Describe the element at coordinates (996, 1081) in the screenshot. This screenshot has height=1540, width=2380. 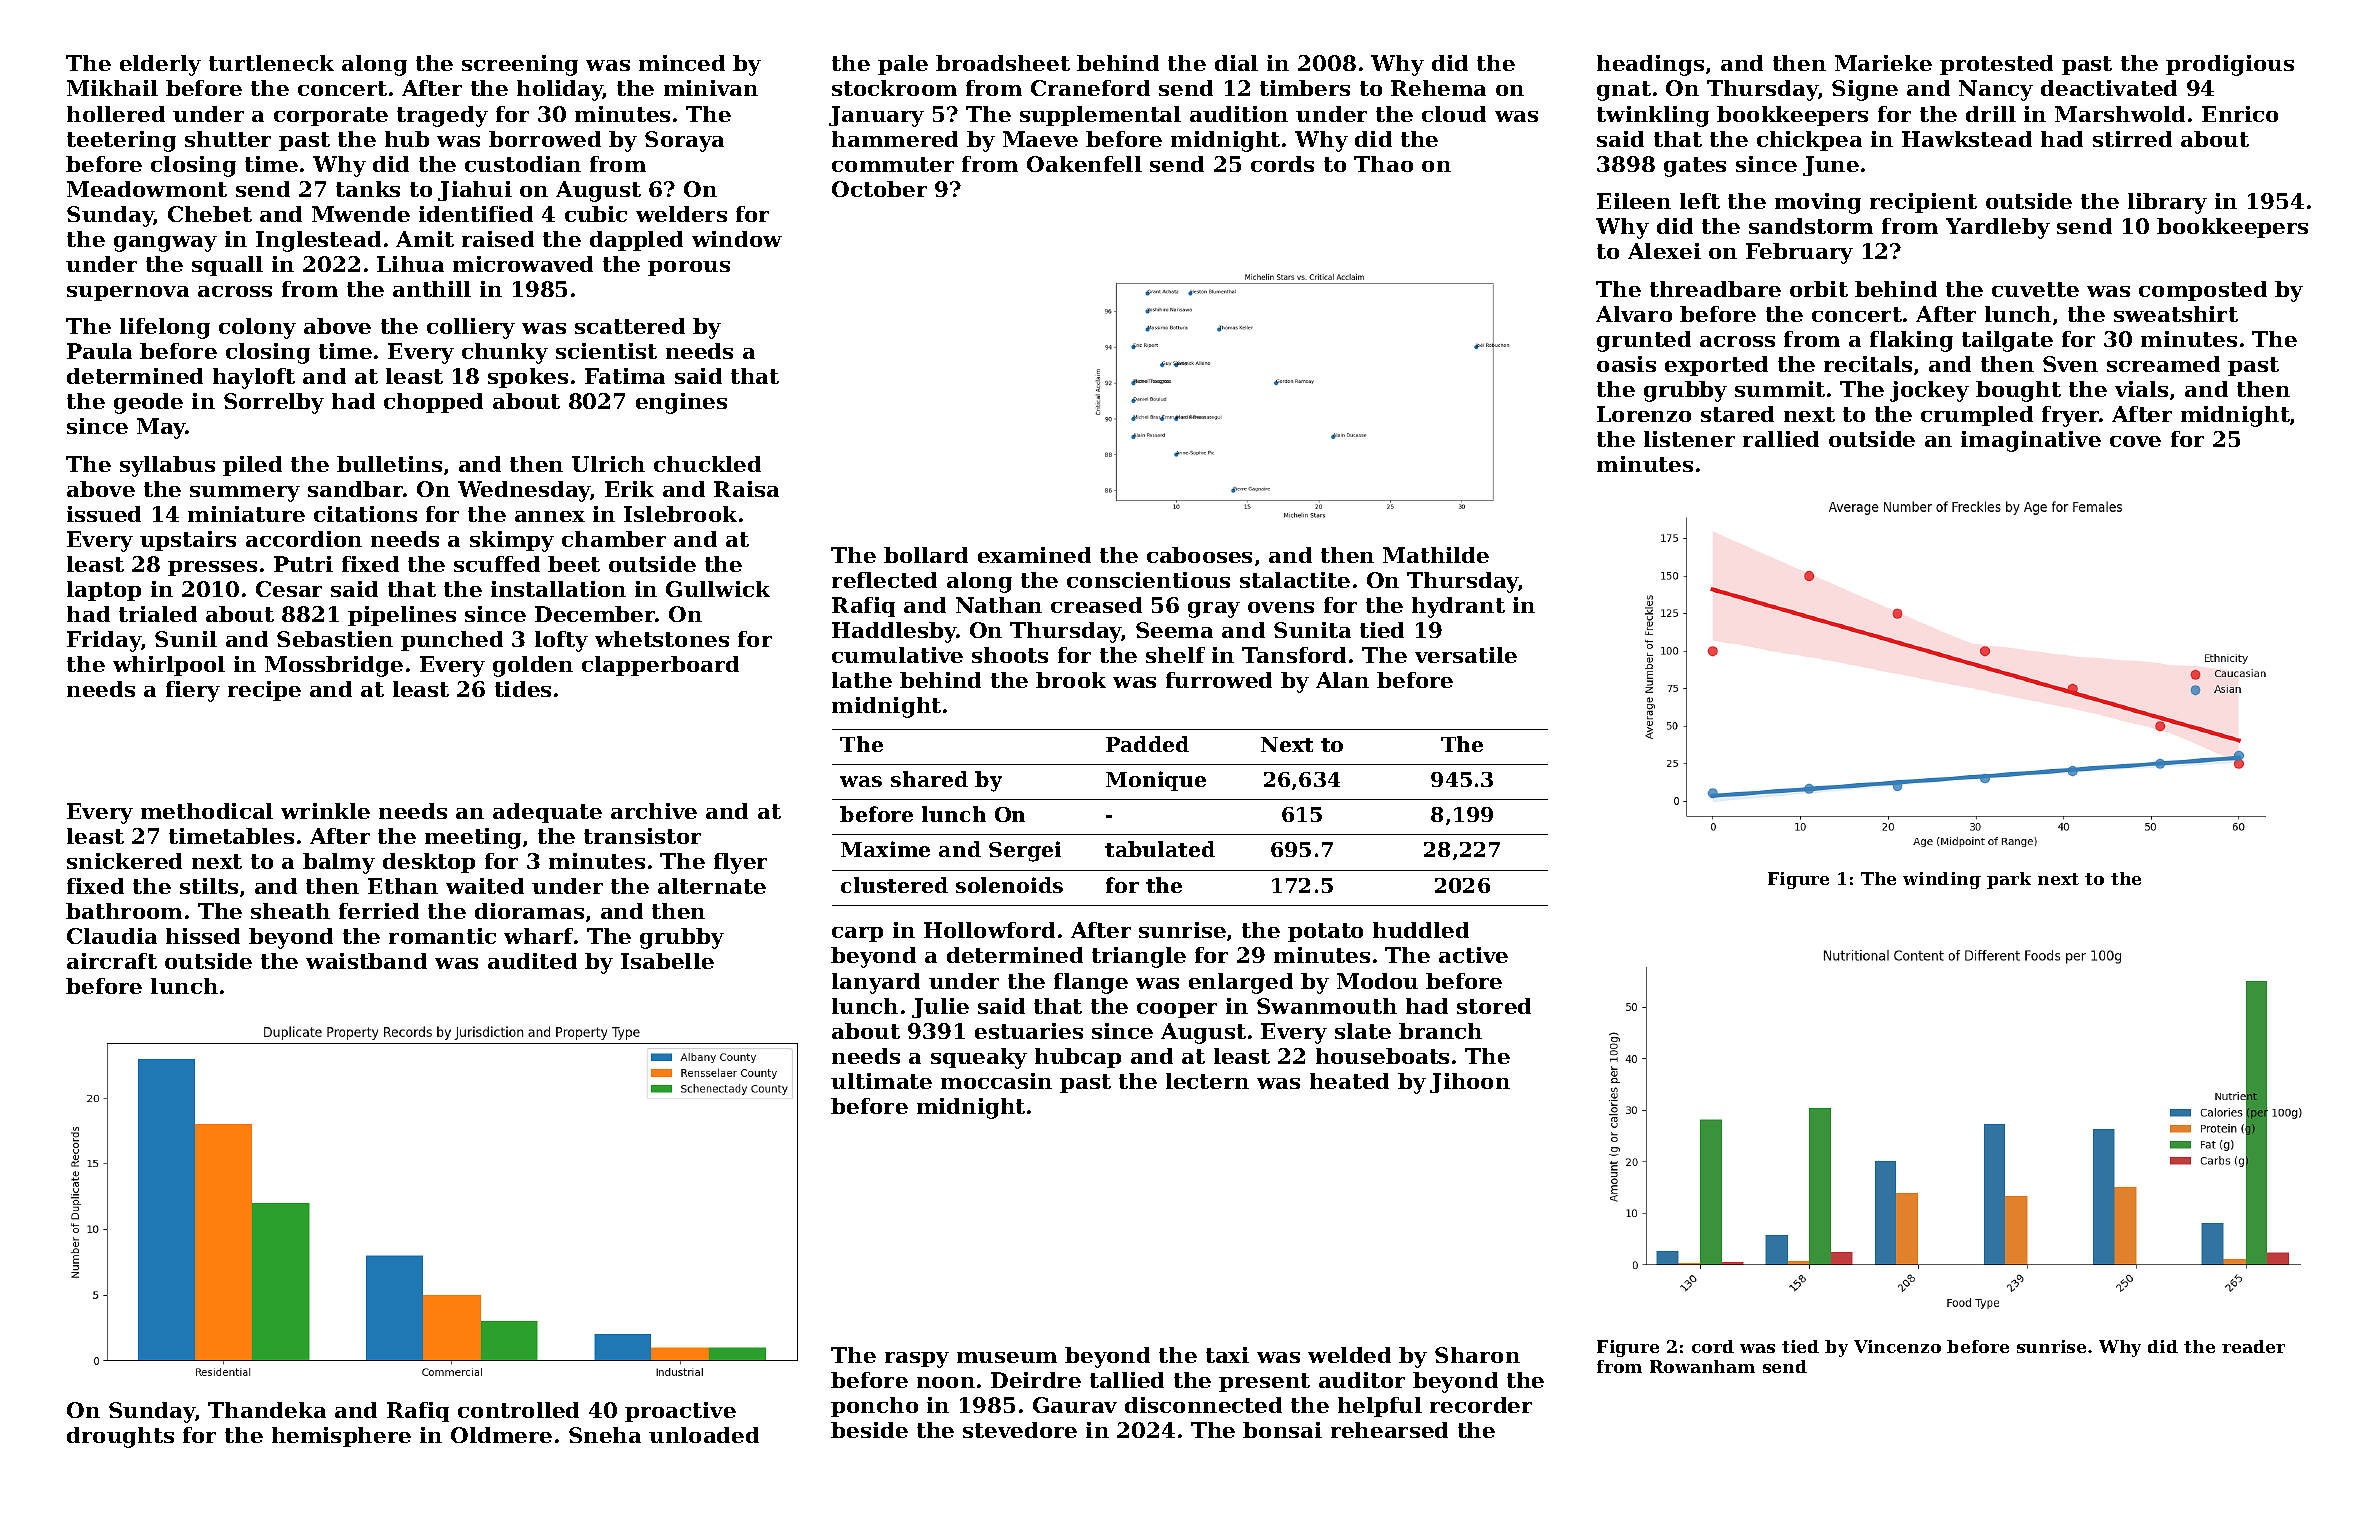
I see `moccasin` at that location.
